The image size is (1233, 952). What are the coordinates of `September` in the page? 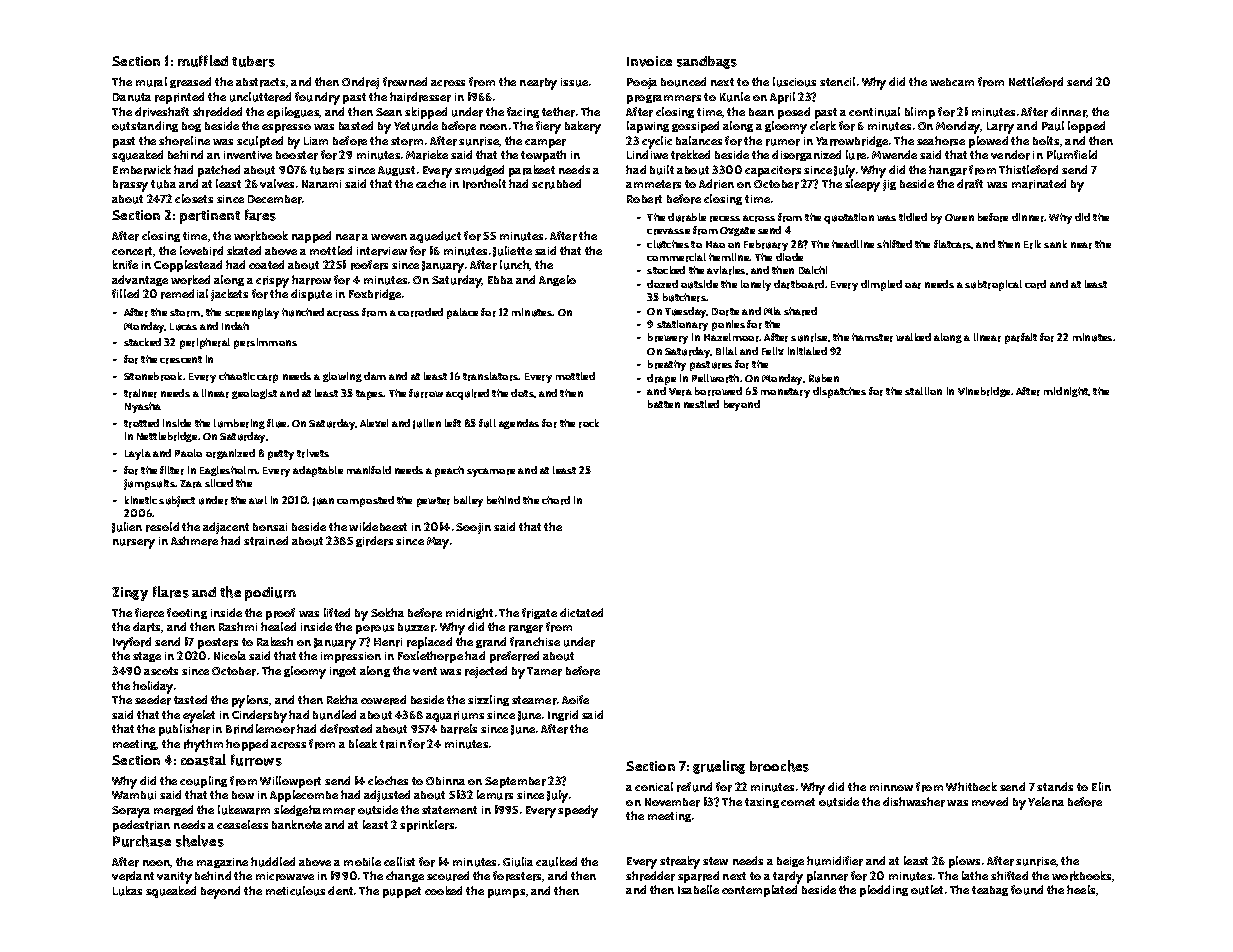 It's located at (515, 782).
